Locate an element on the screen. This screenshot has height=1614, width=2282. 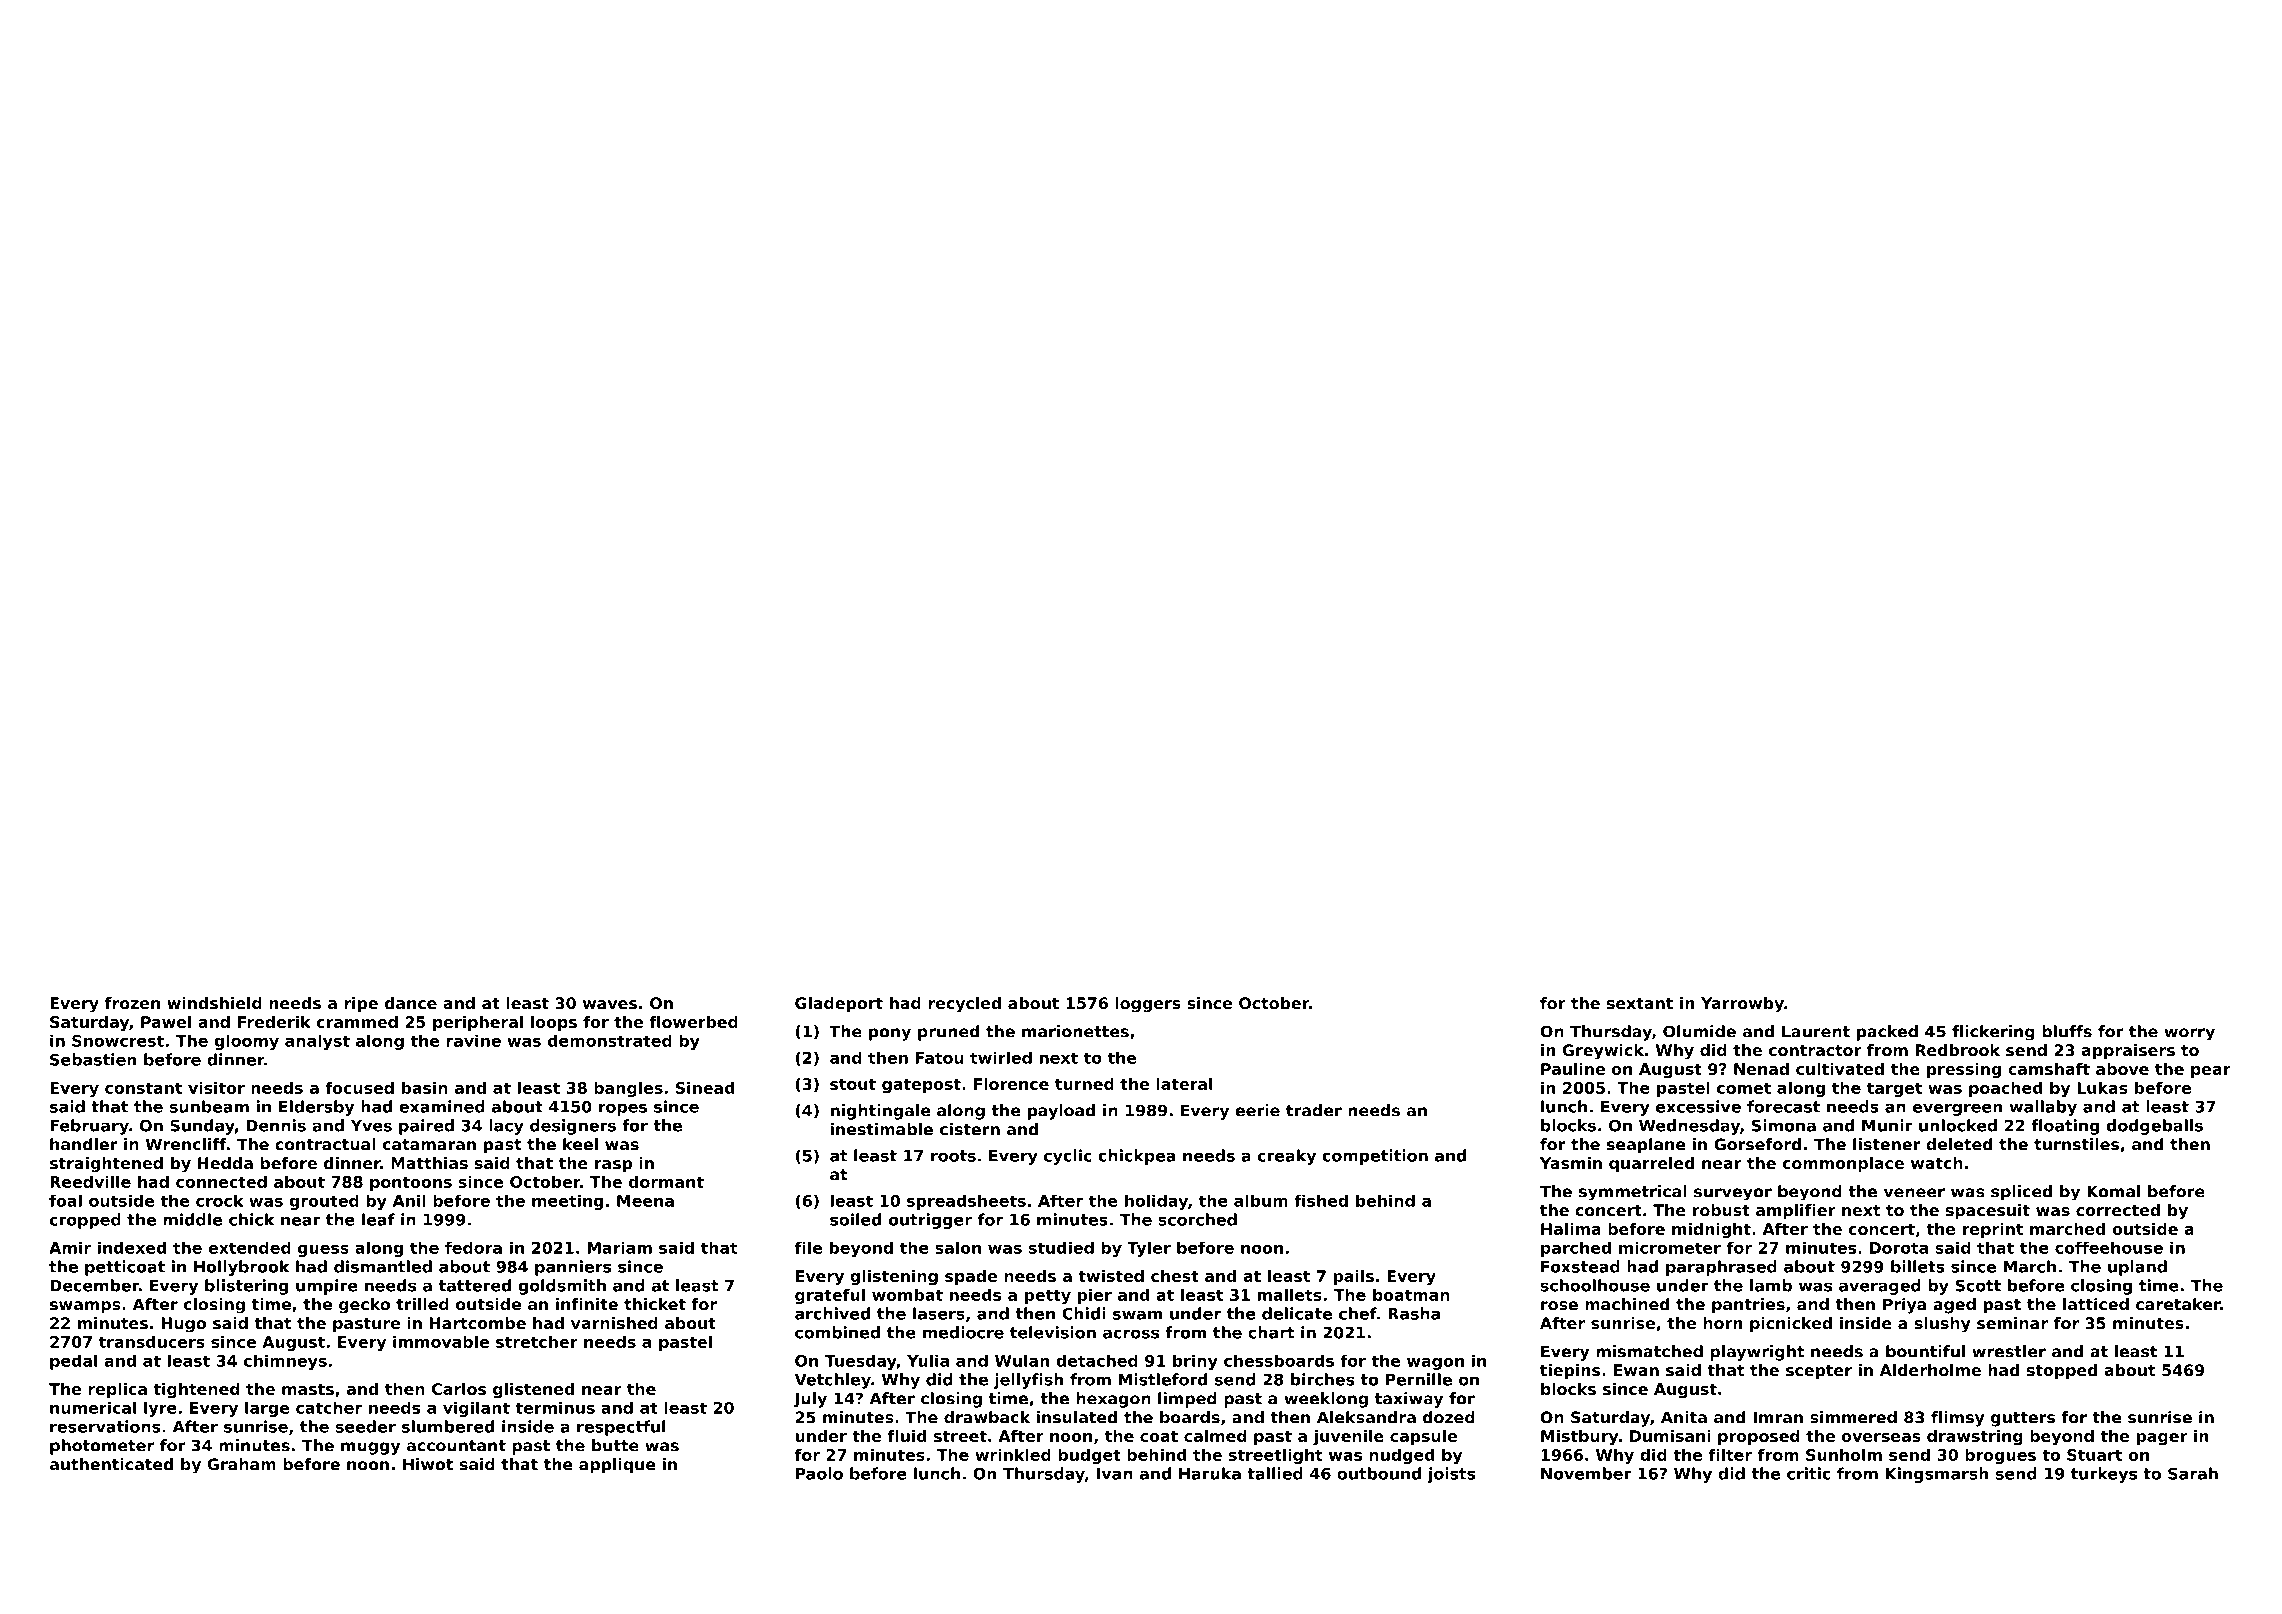
fluid is located at coordinates (906, 1436).
